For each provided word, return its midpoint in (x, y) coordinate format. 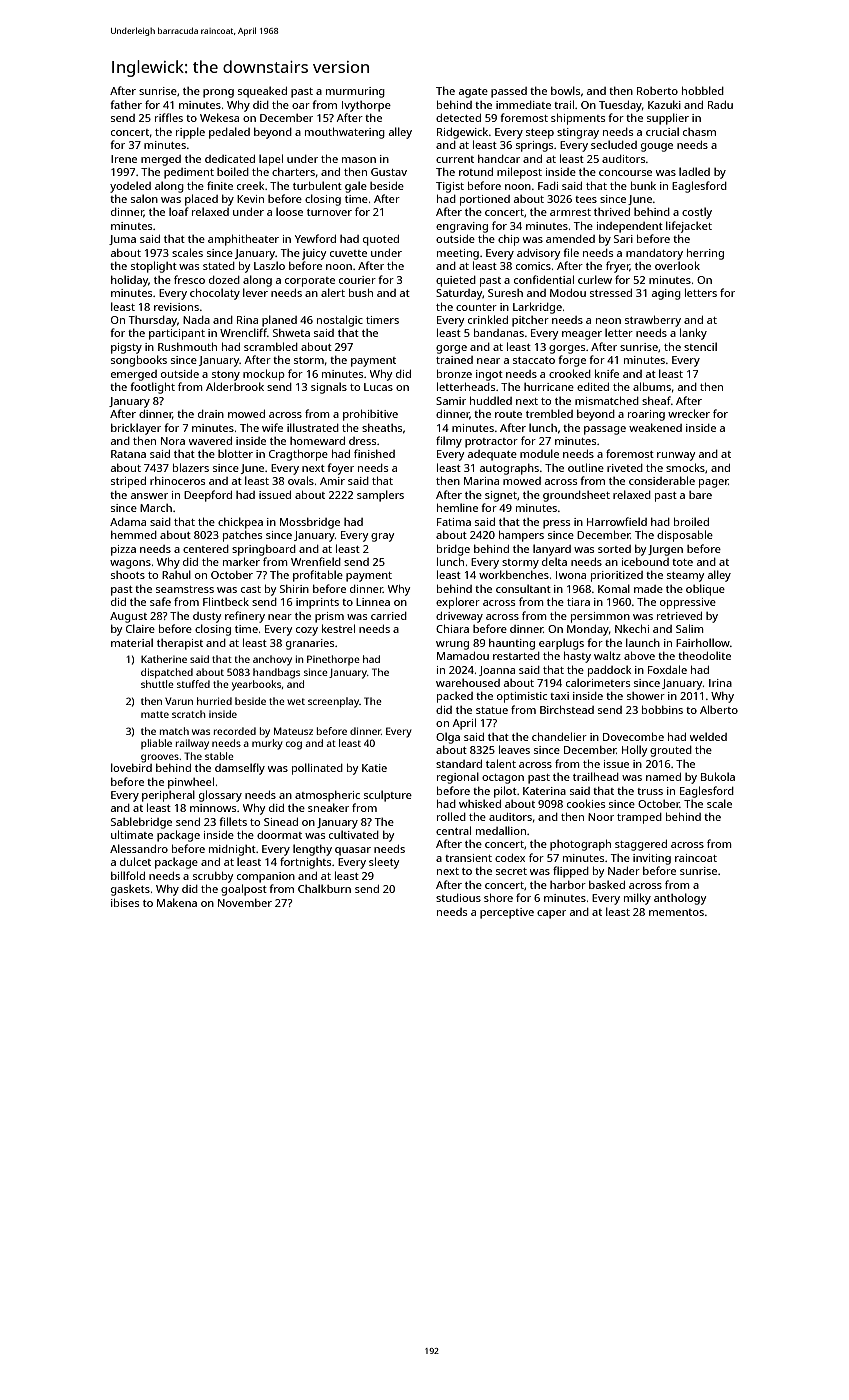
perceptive (507, 913)
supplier (668, 119)
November (245, 903)
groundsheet (576, 496)
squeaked (262, 92)
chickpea (240, 523)
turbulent (317, 185)
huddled (491, 400)
